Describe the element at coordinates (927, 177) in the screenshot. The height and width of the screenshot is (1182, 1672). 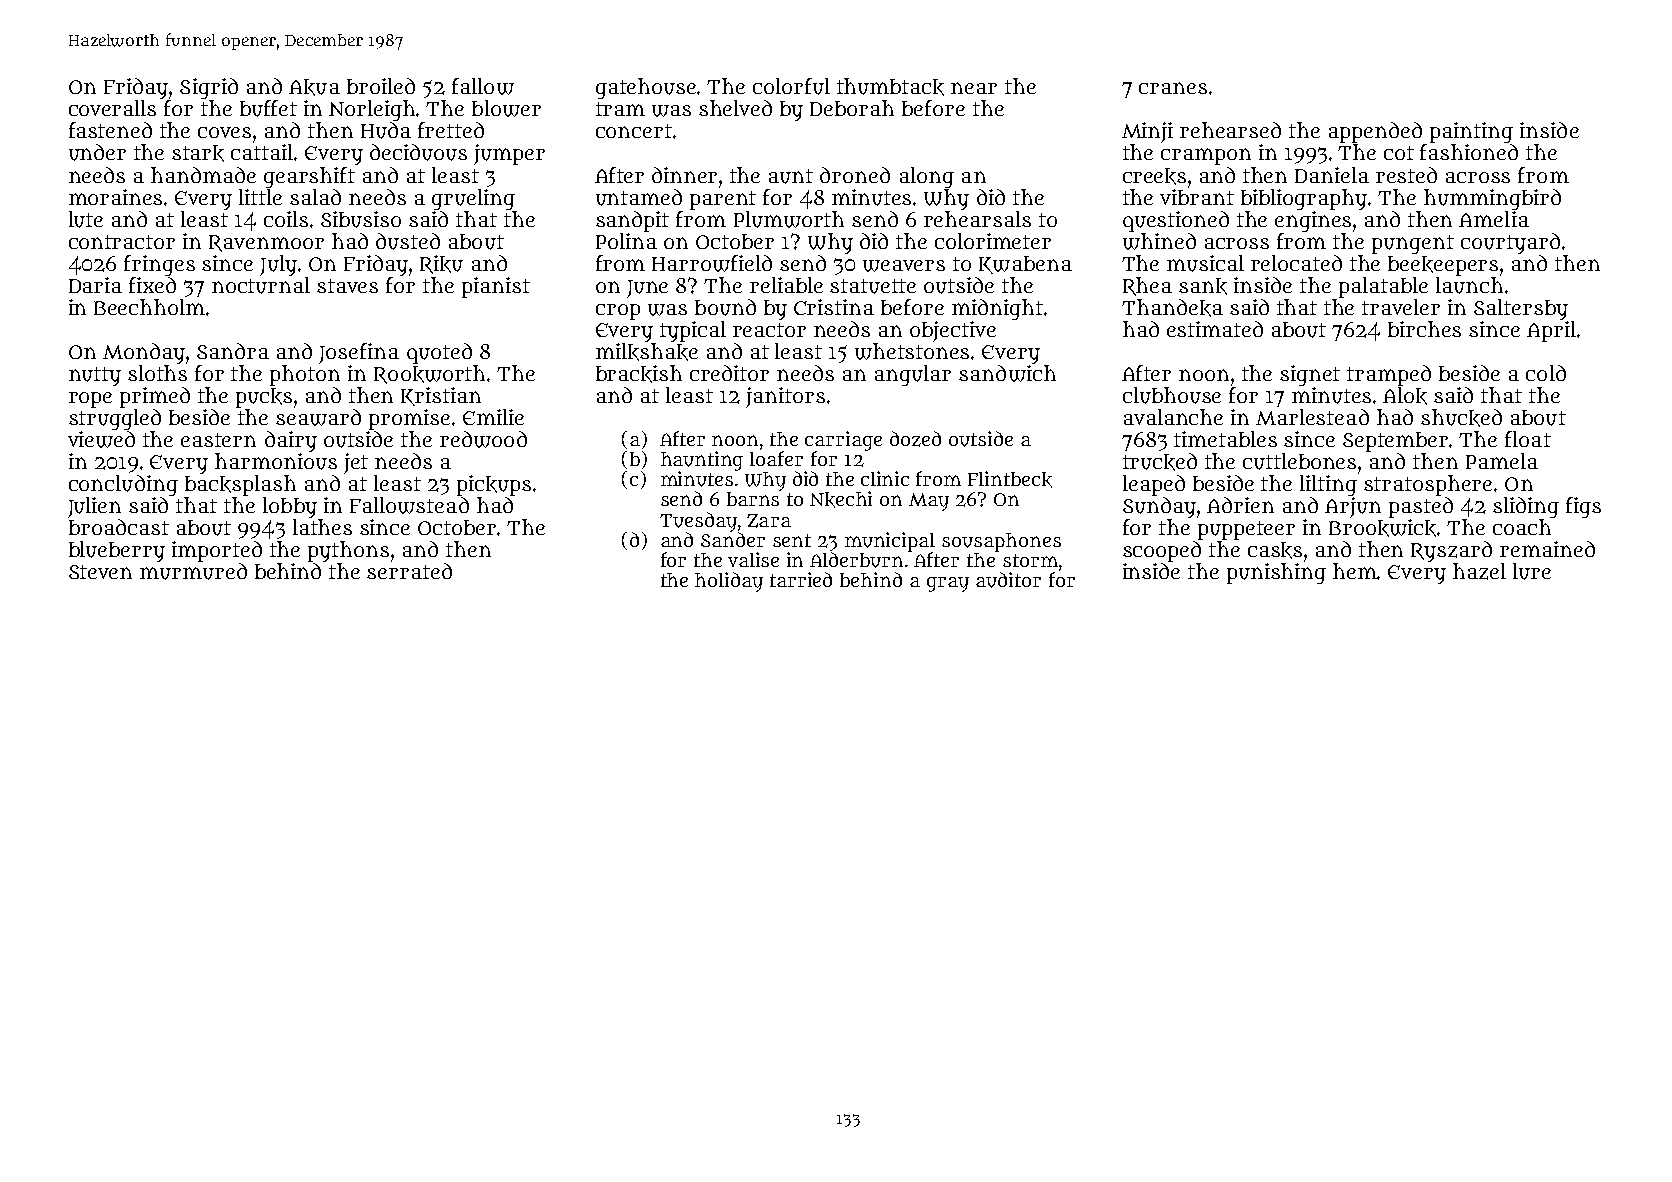
I see `along` at that location.
